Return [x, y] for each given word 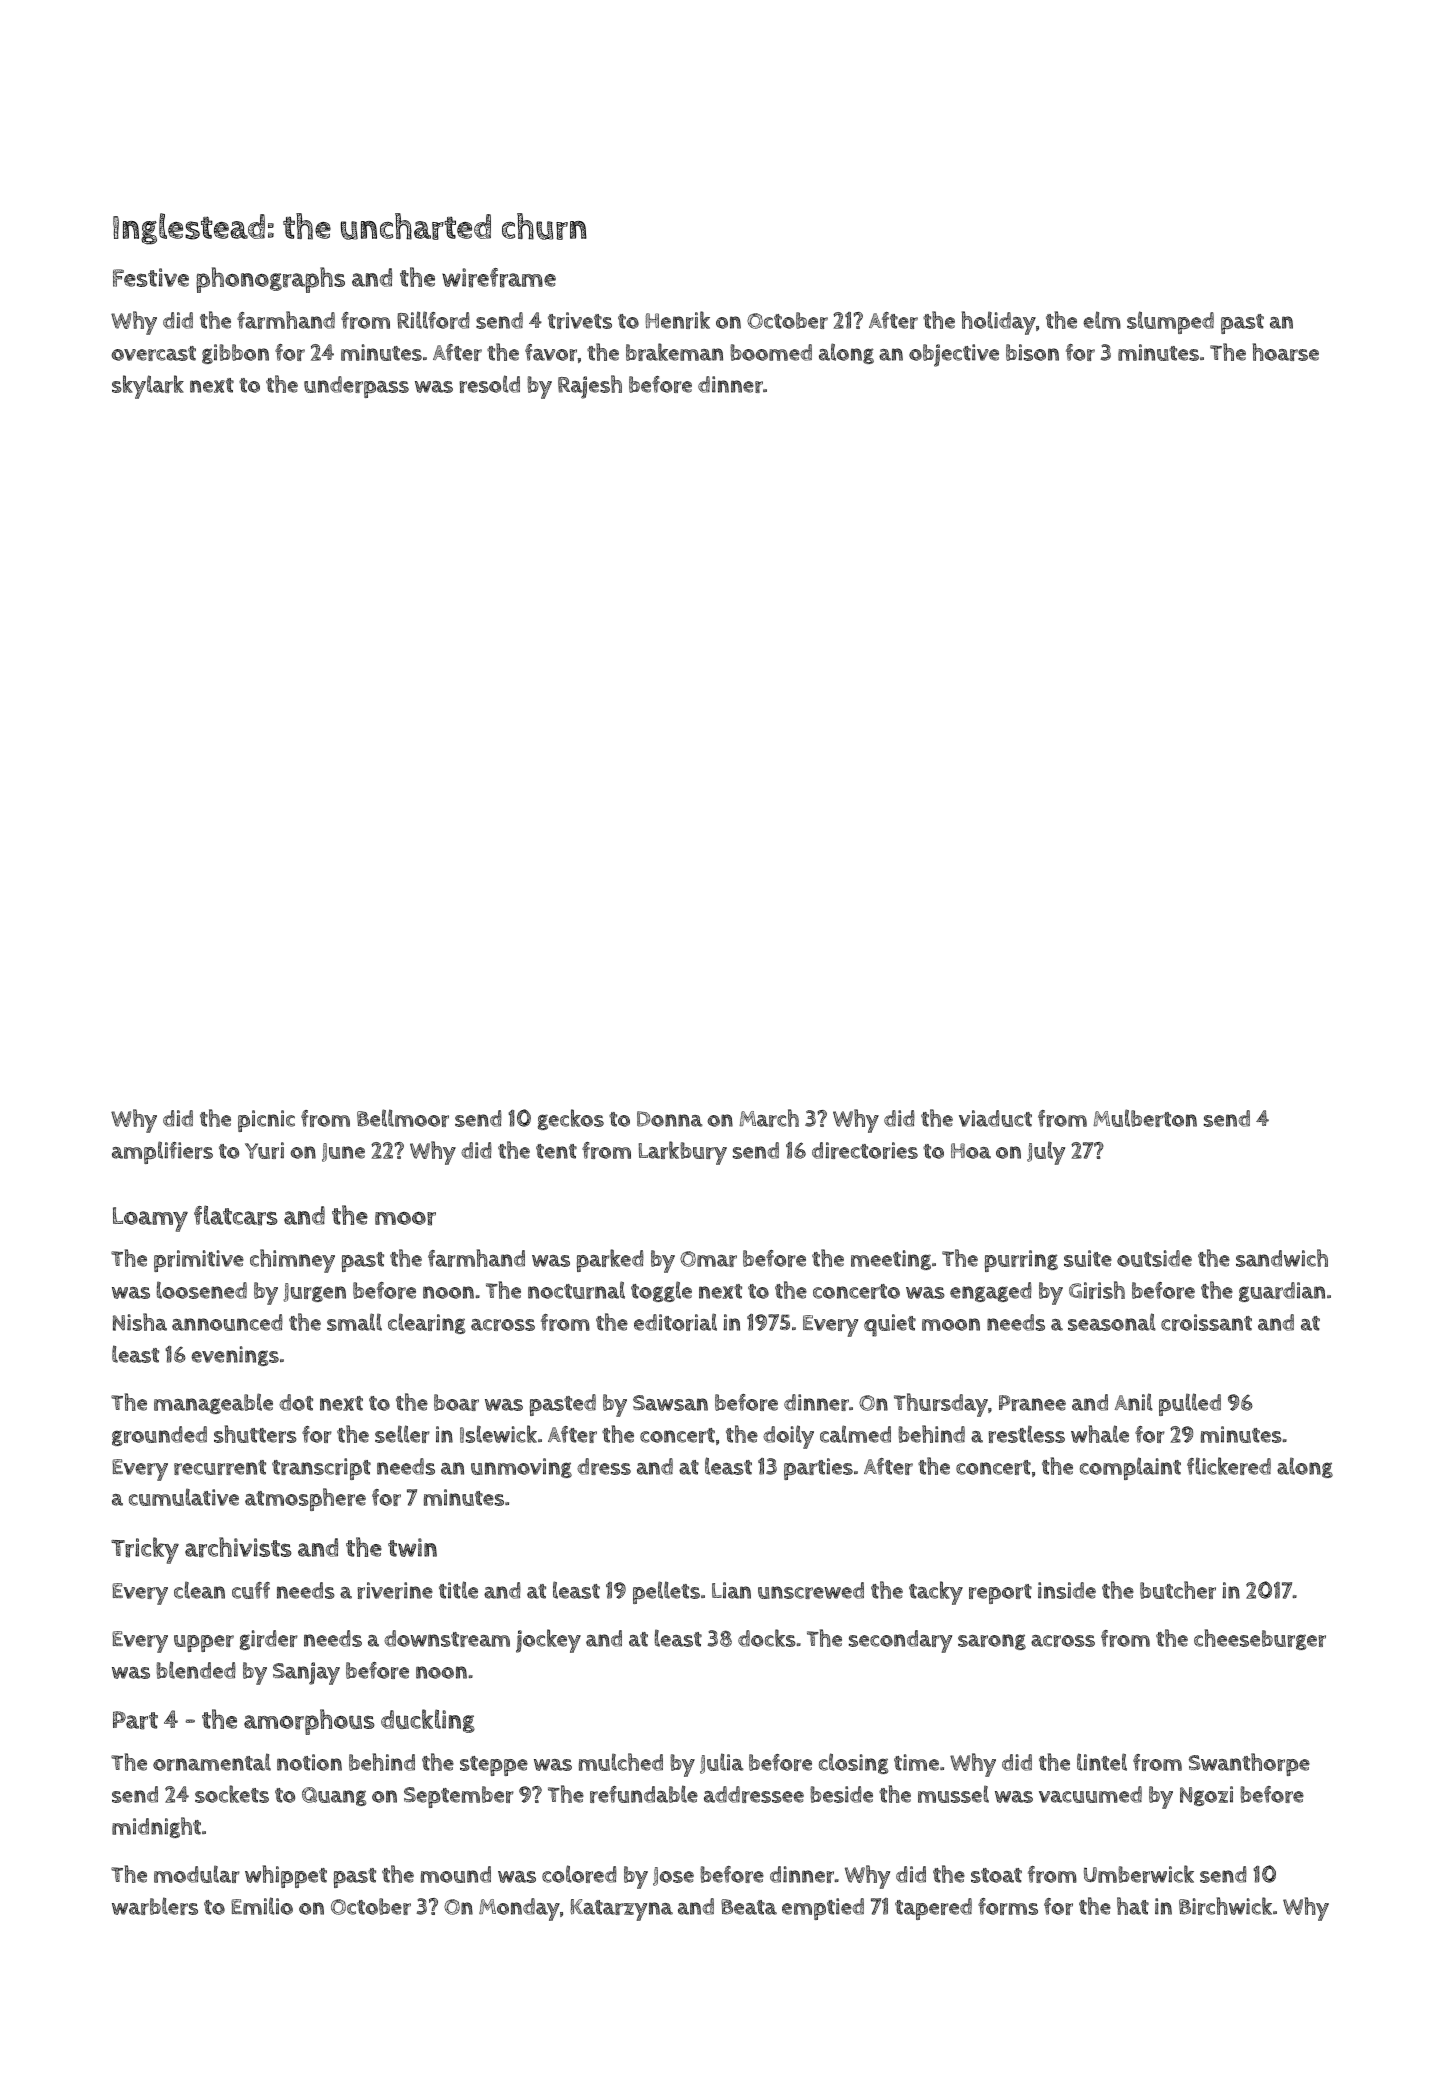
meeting [891, 1260]
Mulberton [1145, 1118]
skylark [148, 387]
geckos [571, 1119]
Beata [749, 1907]
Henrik [677, 320]
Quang [334, 1796]
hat [1133, 1906]
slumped [1170, 322]
